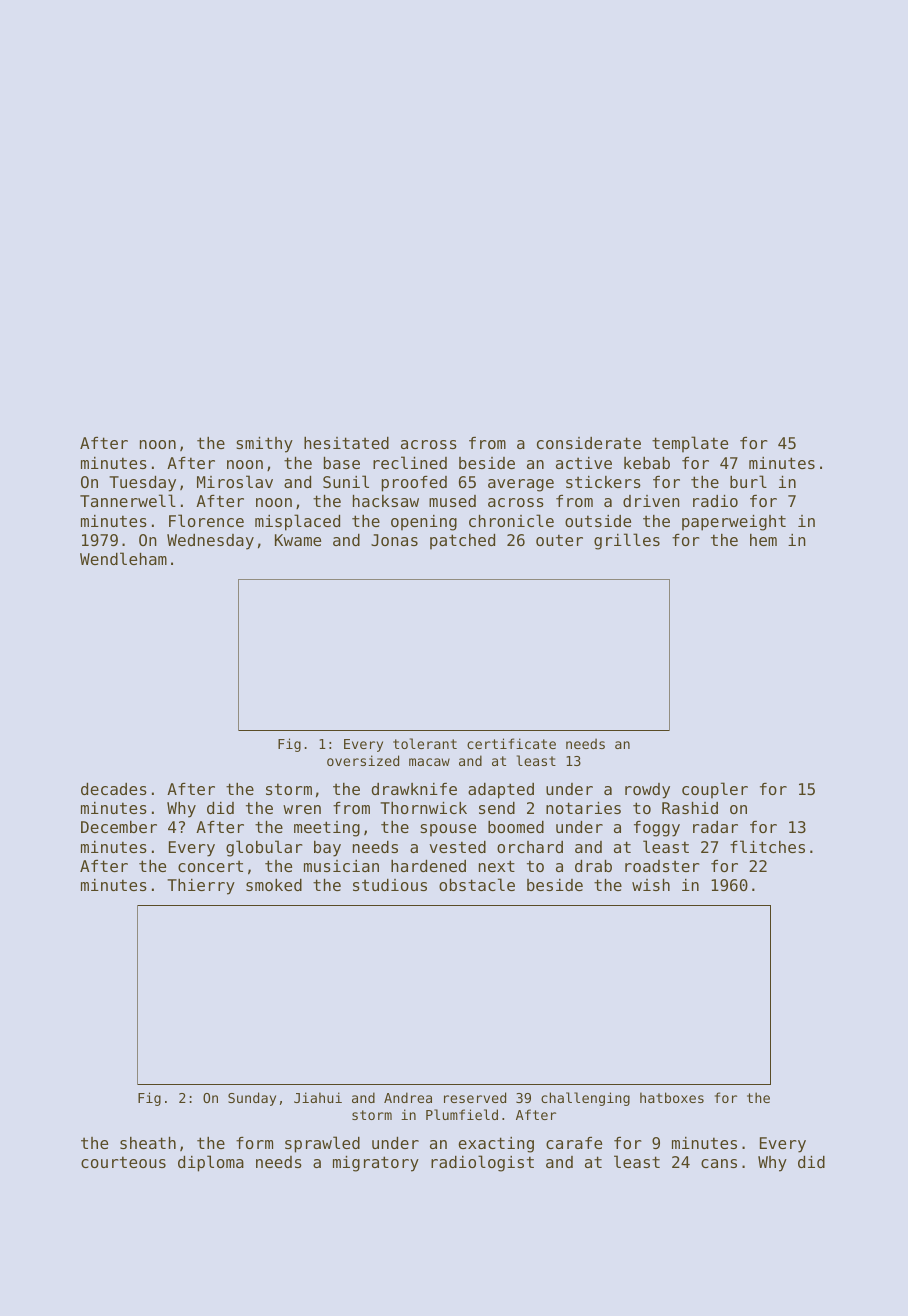 This page has width=908, height=1316. I want to click on hem, so click(763, 540).
